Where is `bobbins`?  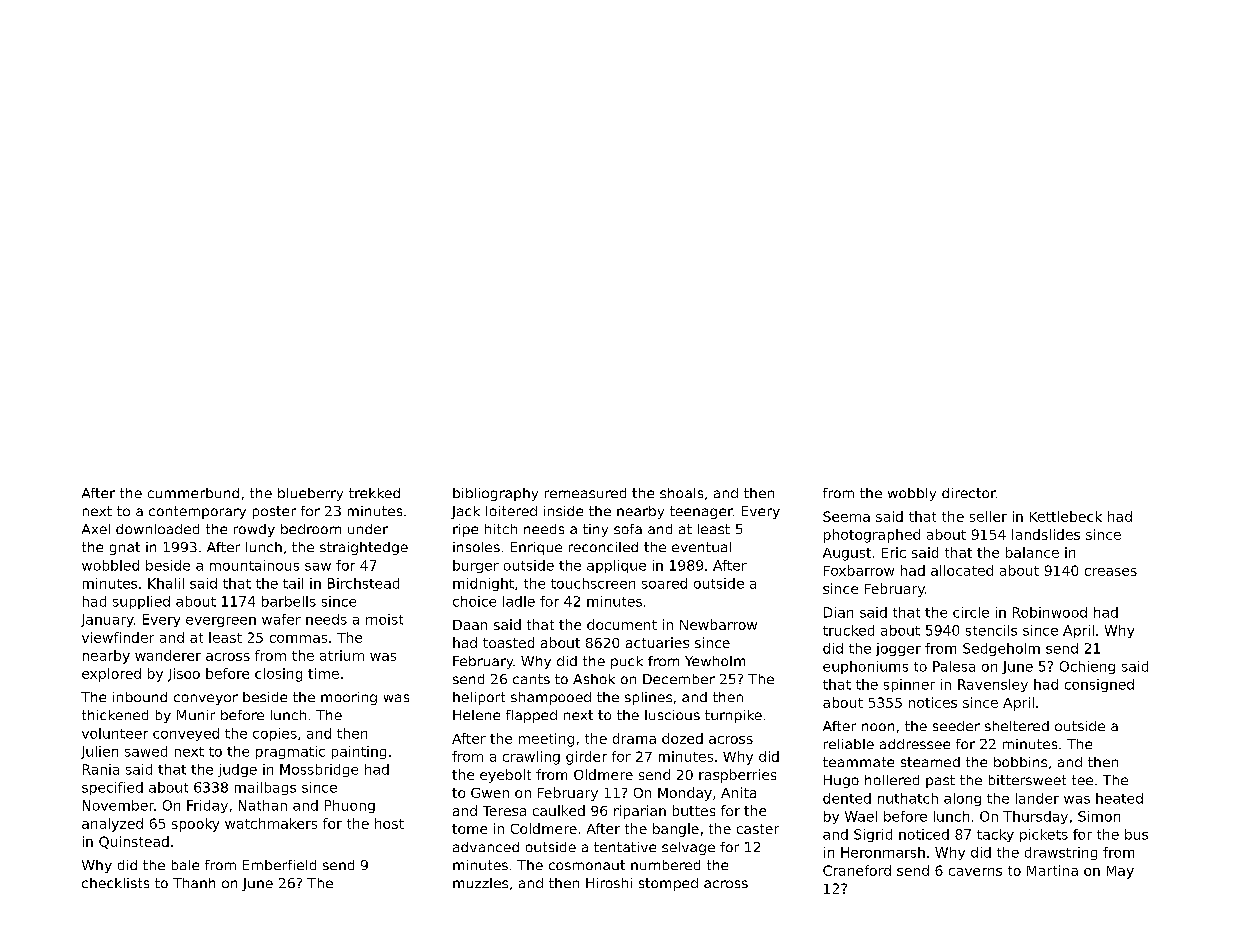
bobbins is located at coordinates (1020, 762).
